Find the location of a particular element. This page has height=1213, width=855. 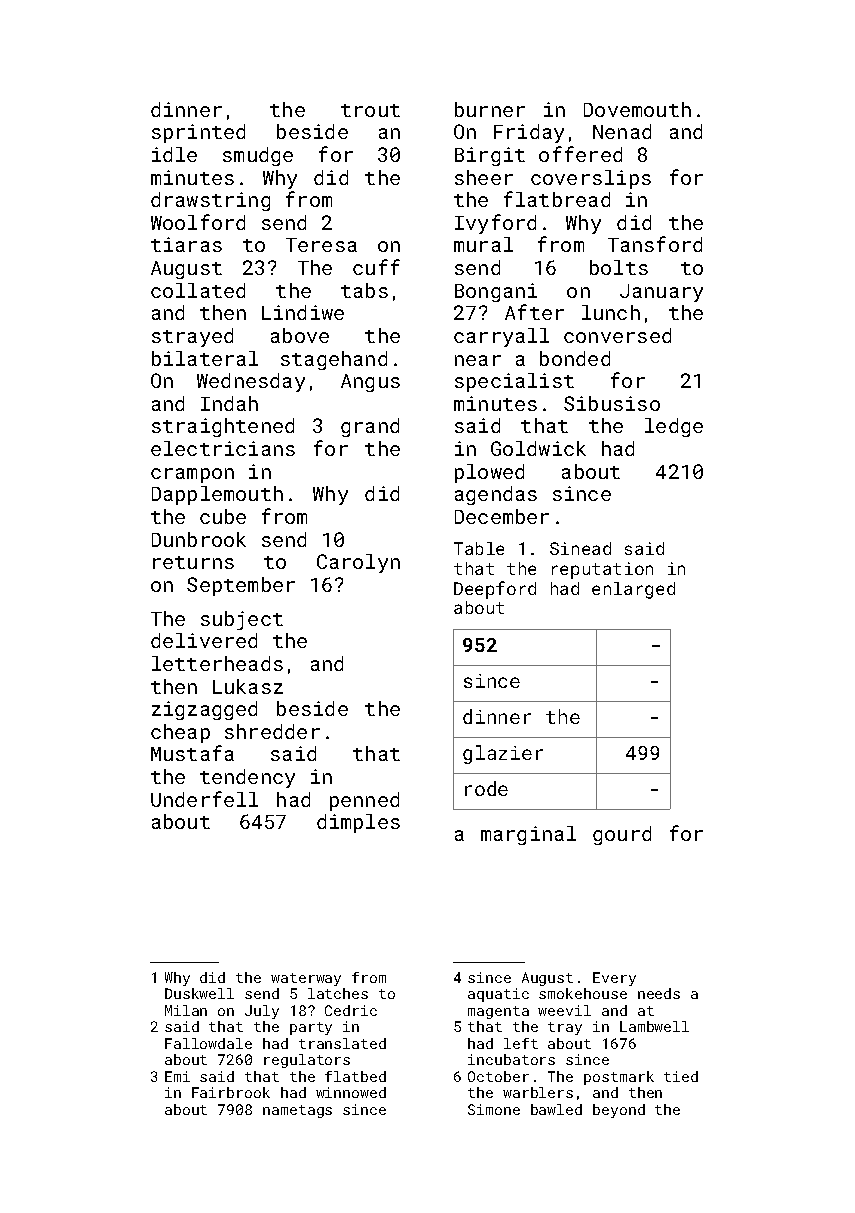

Fairbrook is located at coordinates (231, 1092).
